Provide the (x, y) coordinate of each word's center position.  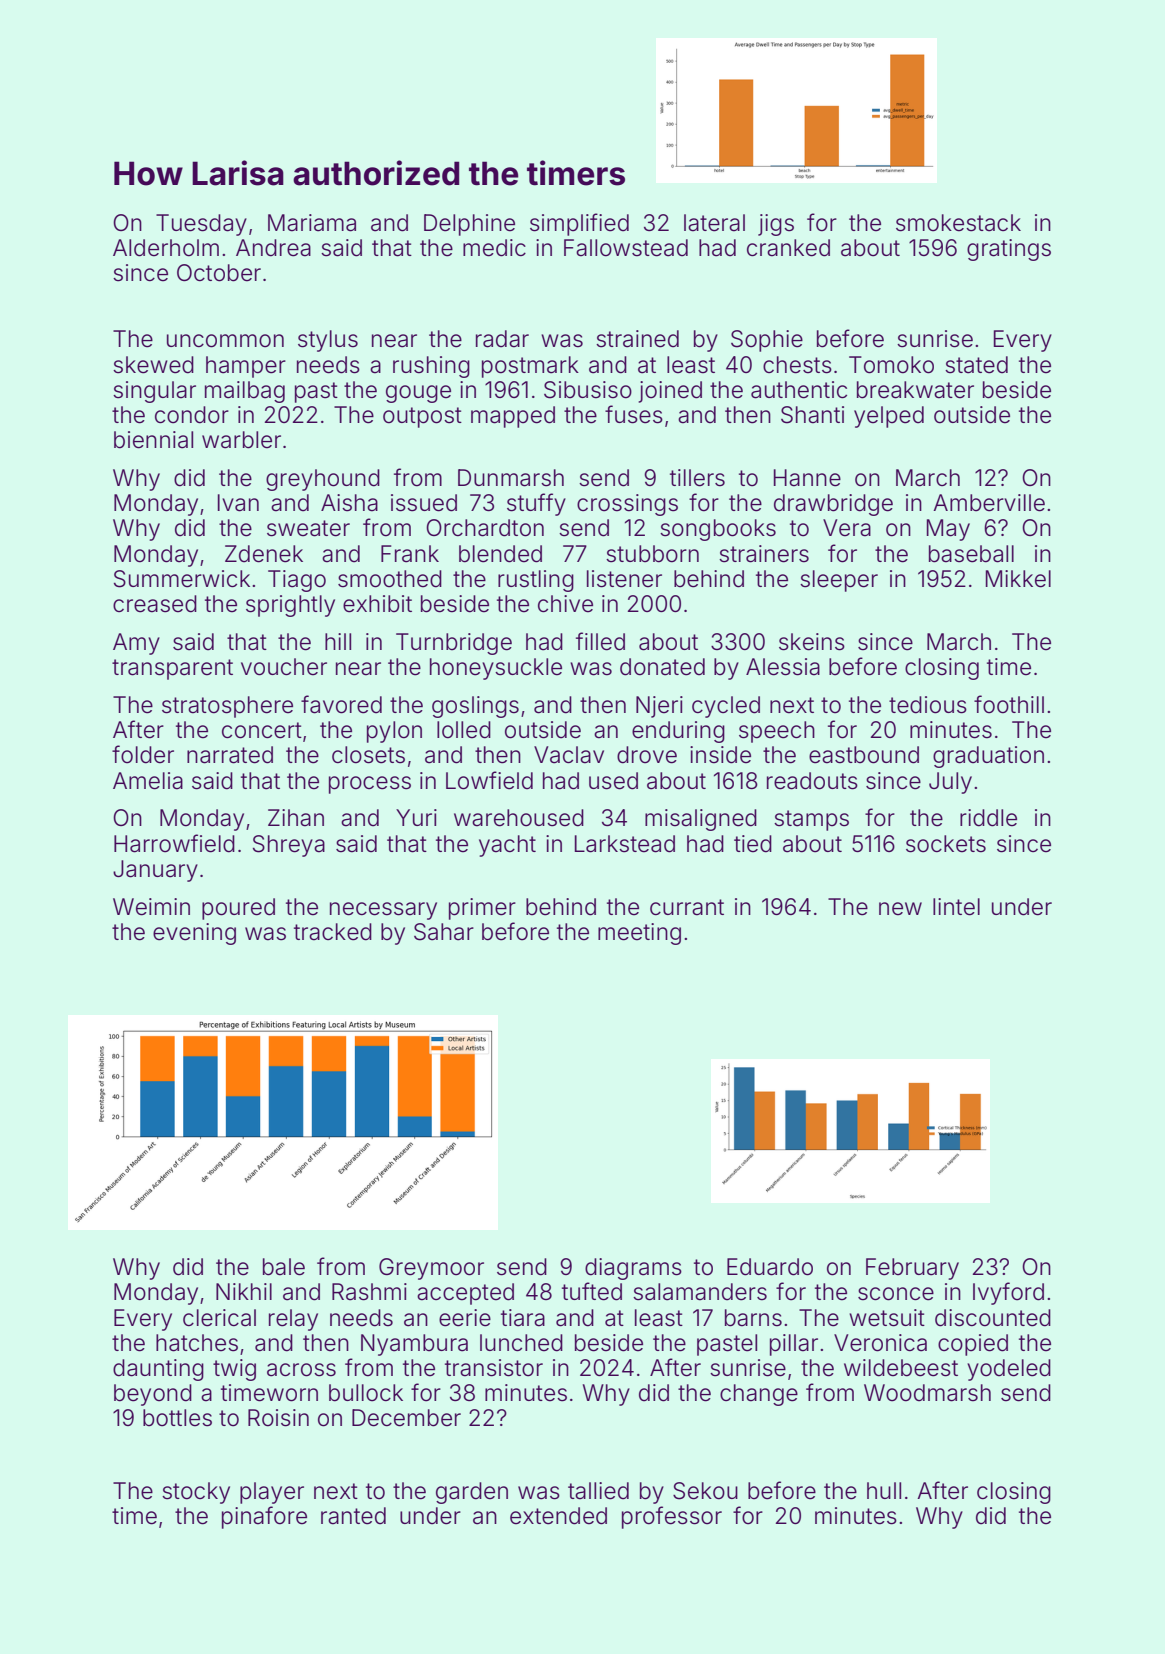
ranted (353, 1516)
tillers (697, 478)
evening (194, 934)
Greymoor (431, 1269)
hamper (246, 367)
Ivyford (1008, 1293)
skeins (812, 642)
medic (494, 248)
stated (976, 365)
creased (155, 604)
